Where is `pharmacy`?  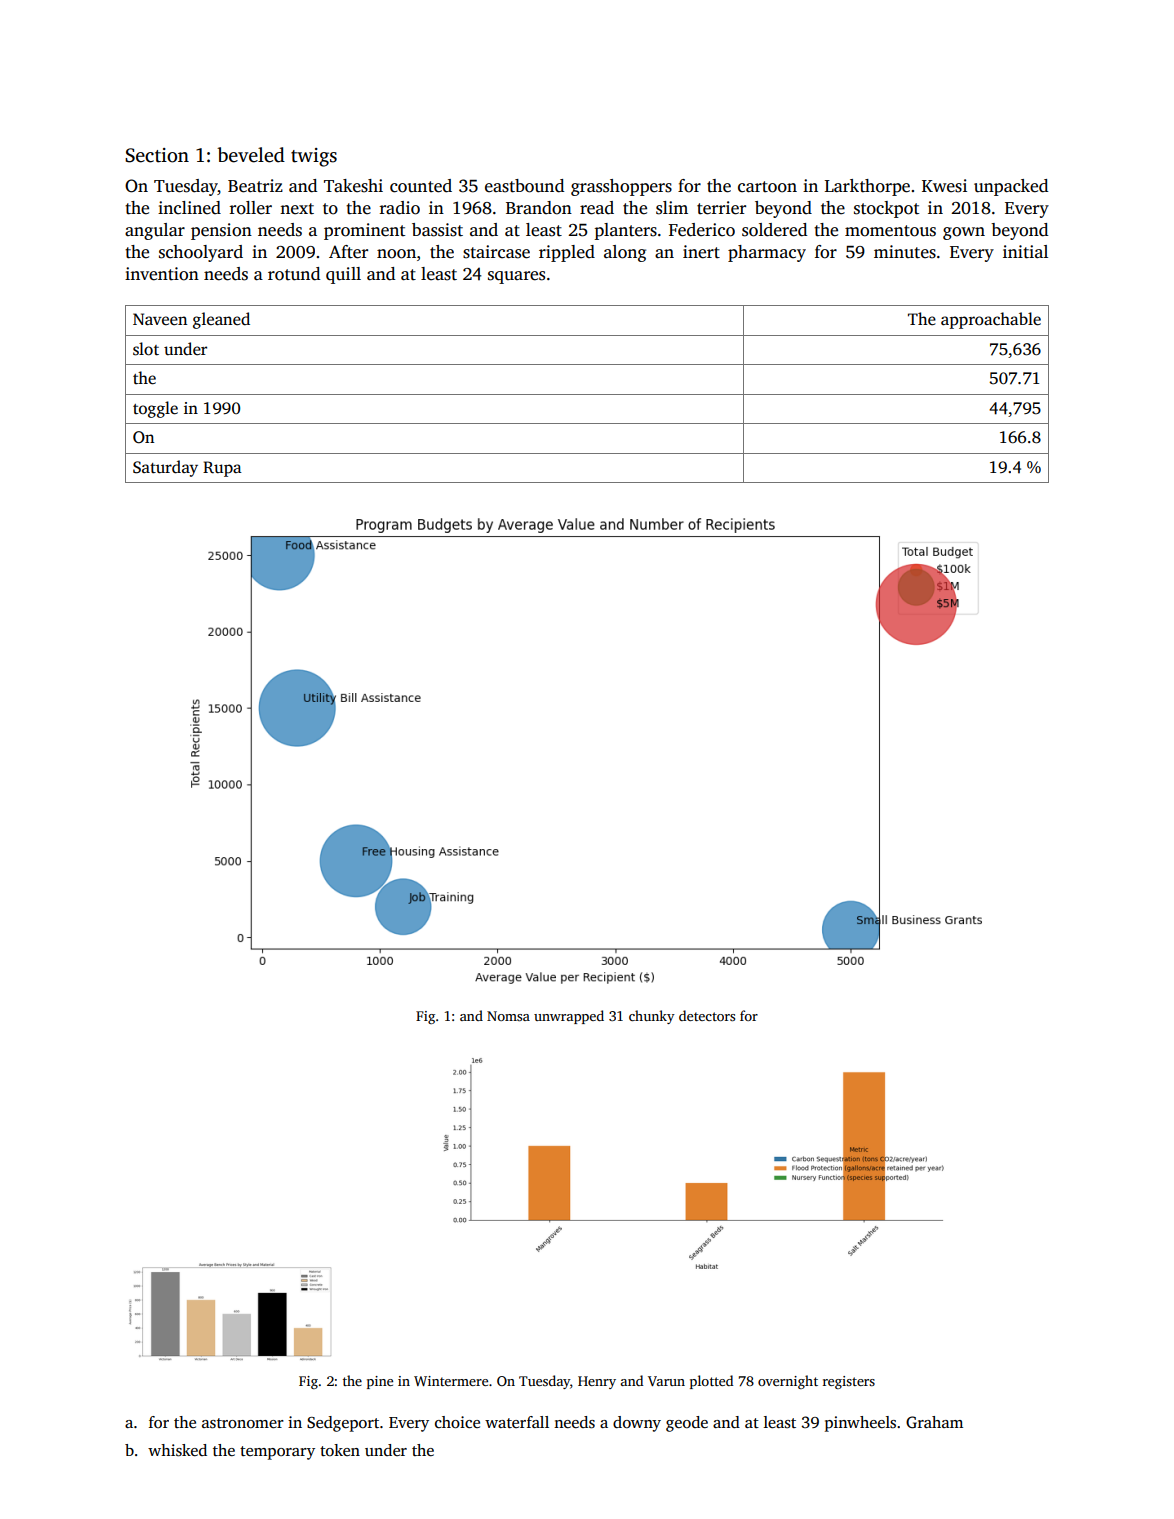 pharmacy is located at coordinates (767, 253).
